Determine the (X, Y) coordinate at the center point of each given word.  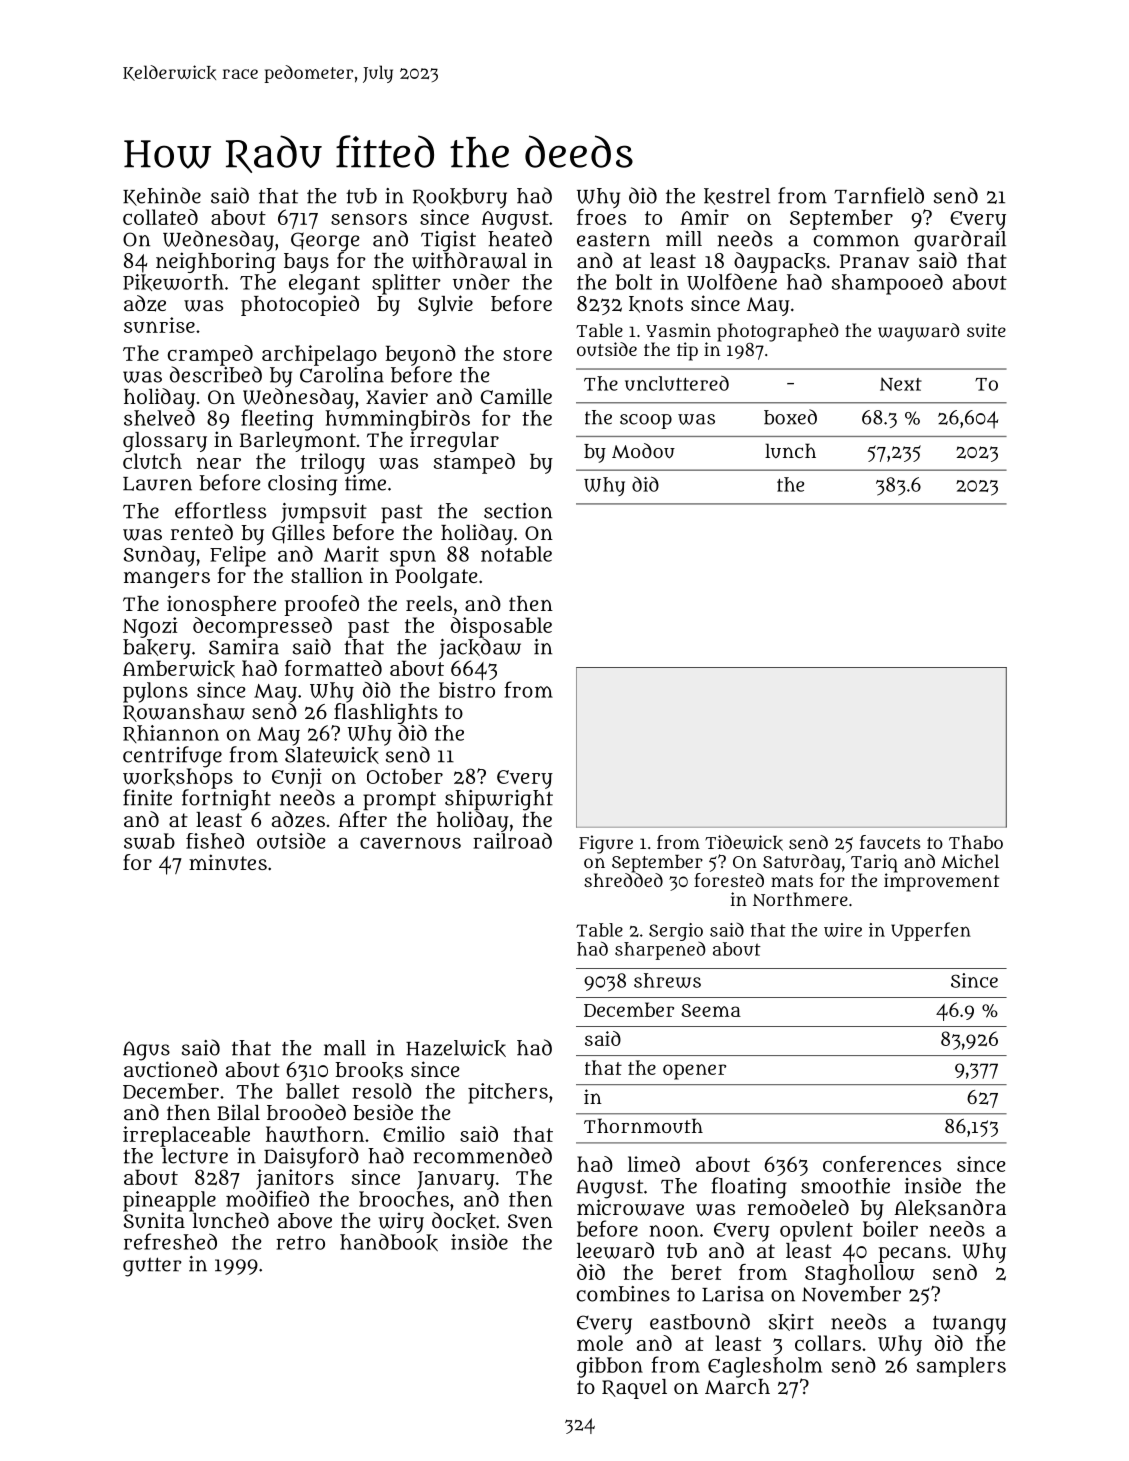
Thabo (976, 842)
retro (300, 1243)
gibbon (610, 1367)
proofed (321, 605)
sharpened (660, 950)
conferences (882, 1164)
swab (149, 841)
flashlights (386, 713)
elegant (324, 284)
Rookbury (460, 198)
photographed (778, 332)
